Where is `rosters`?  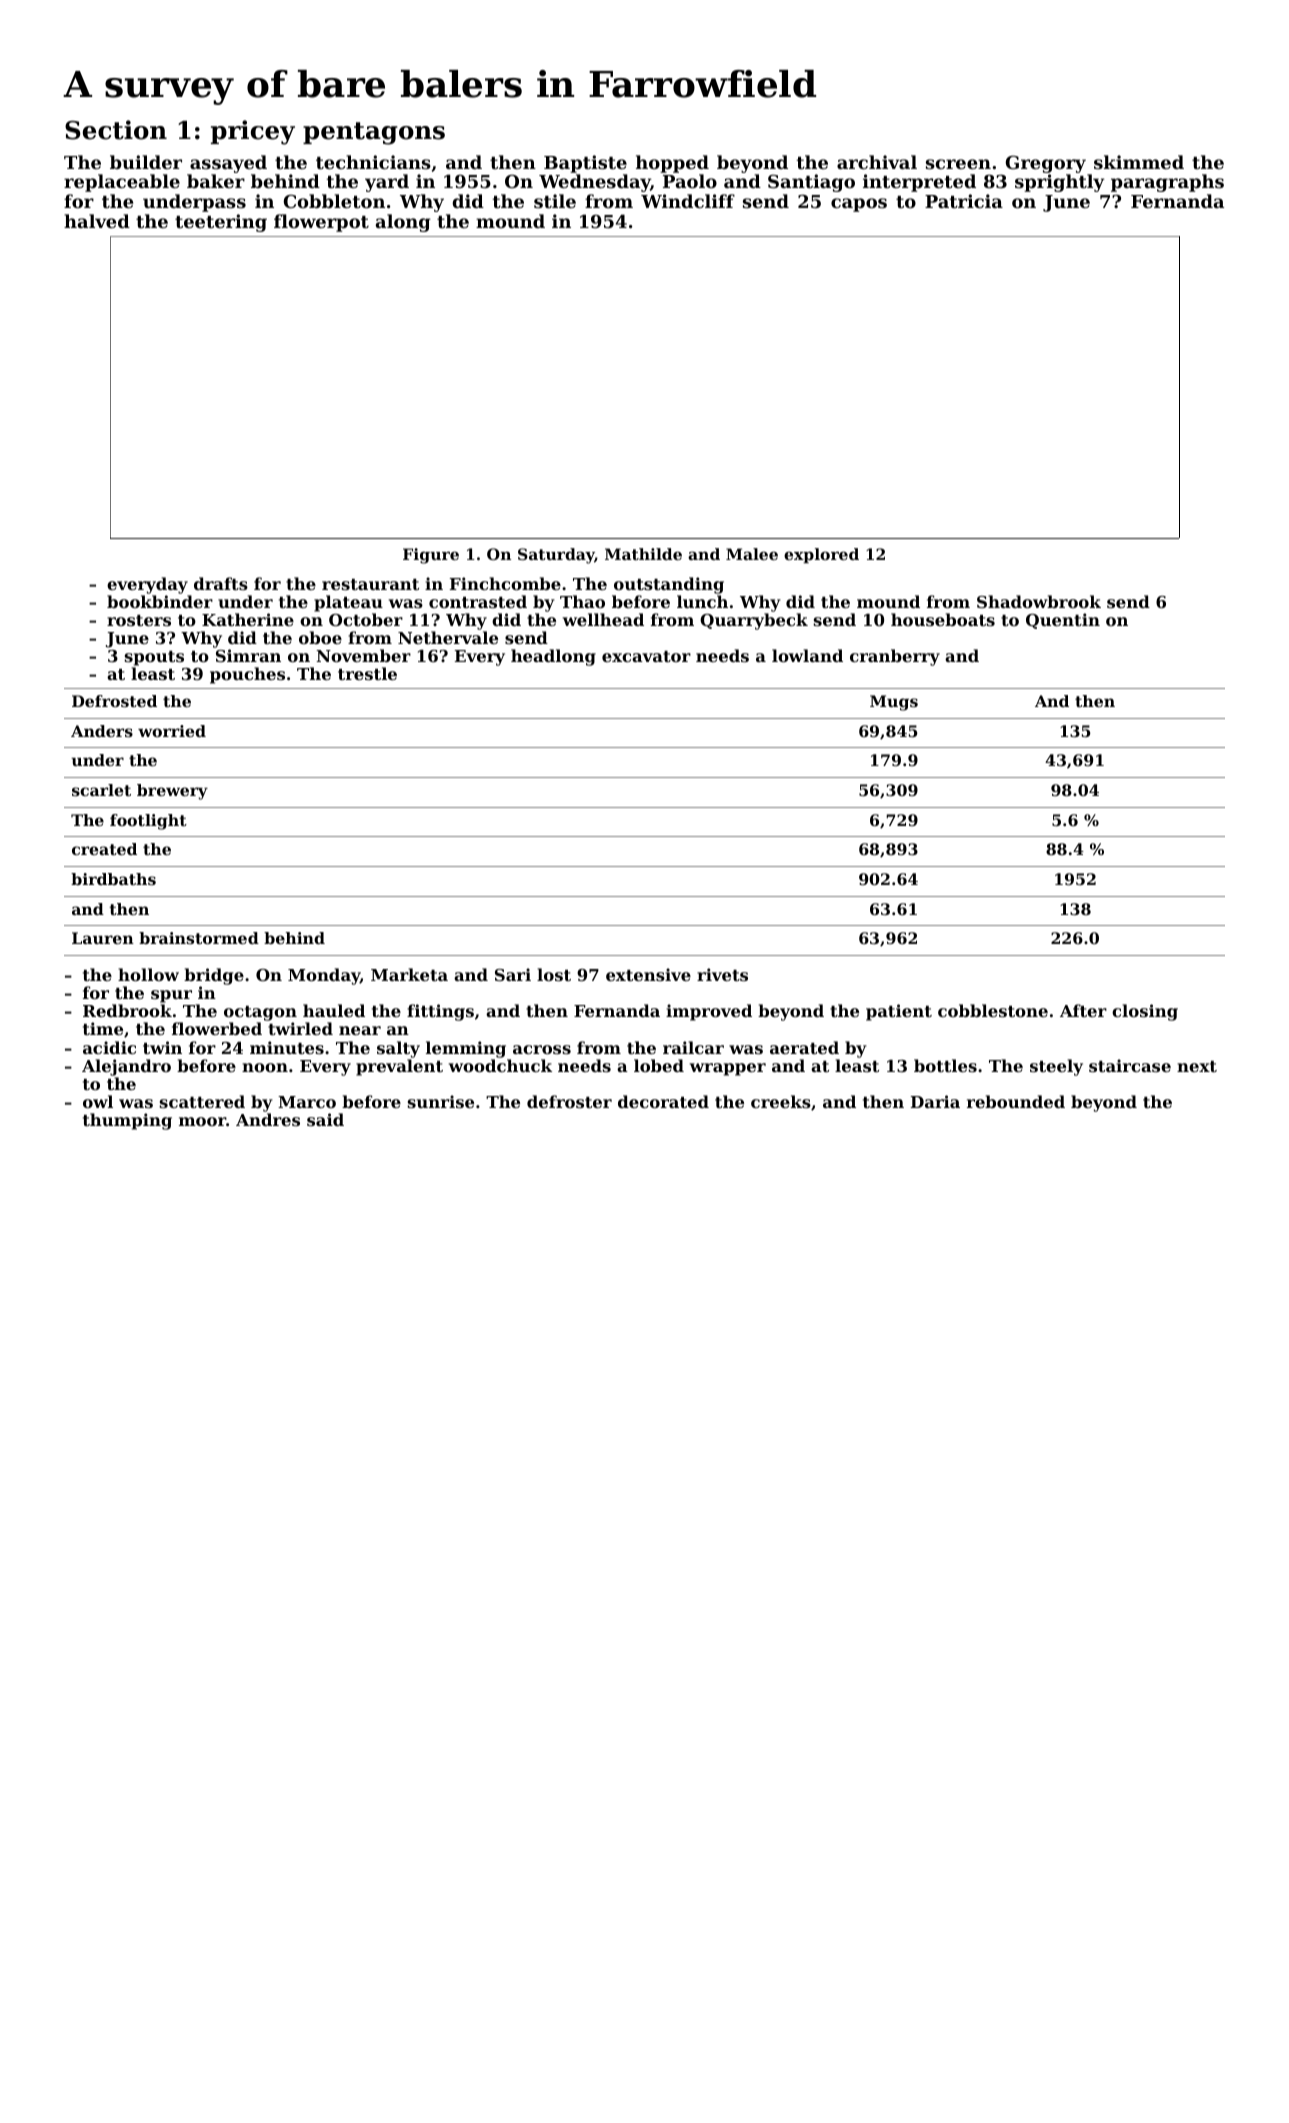
rosters is located at coordinates (139, 620).
